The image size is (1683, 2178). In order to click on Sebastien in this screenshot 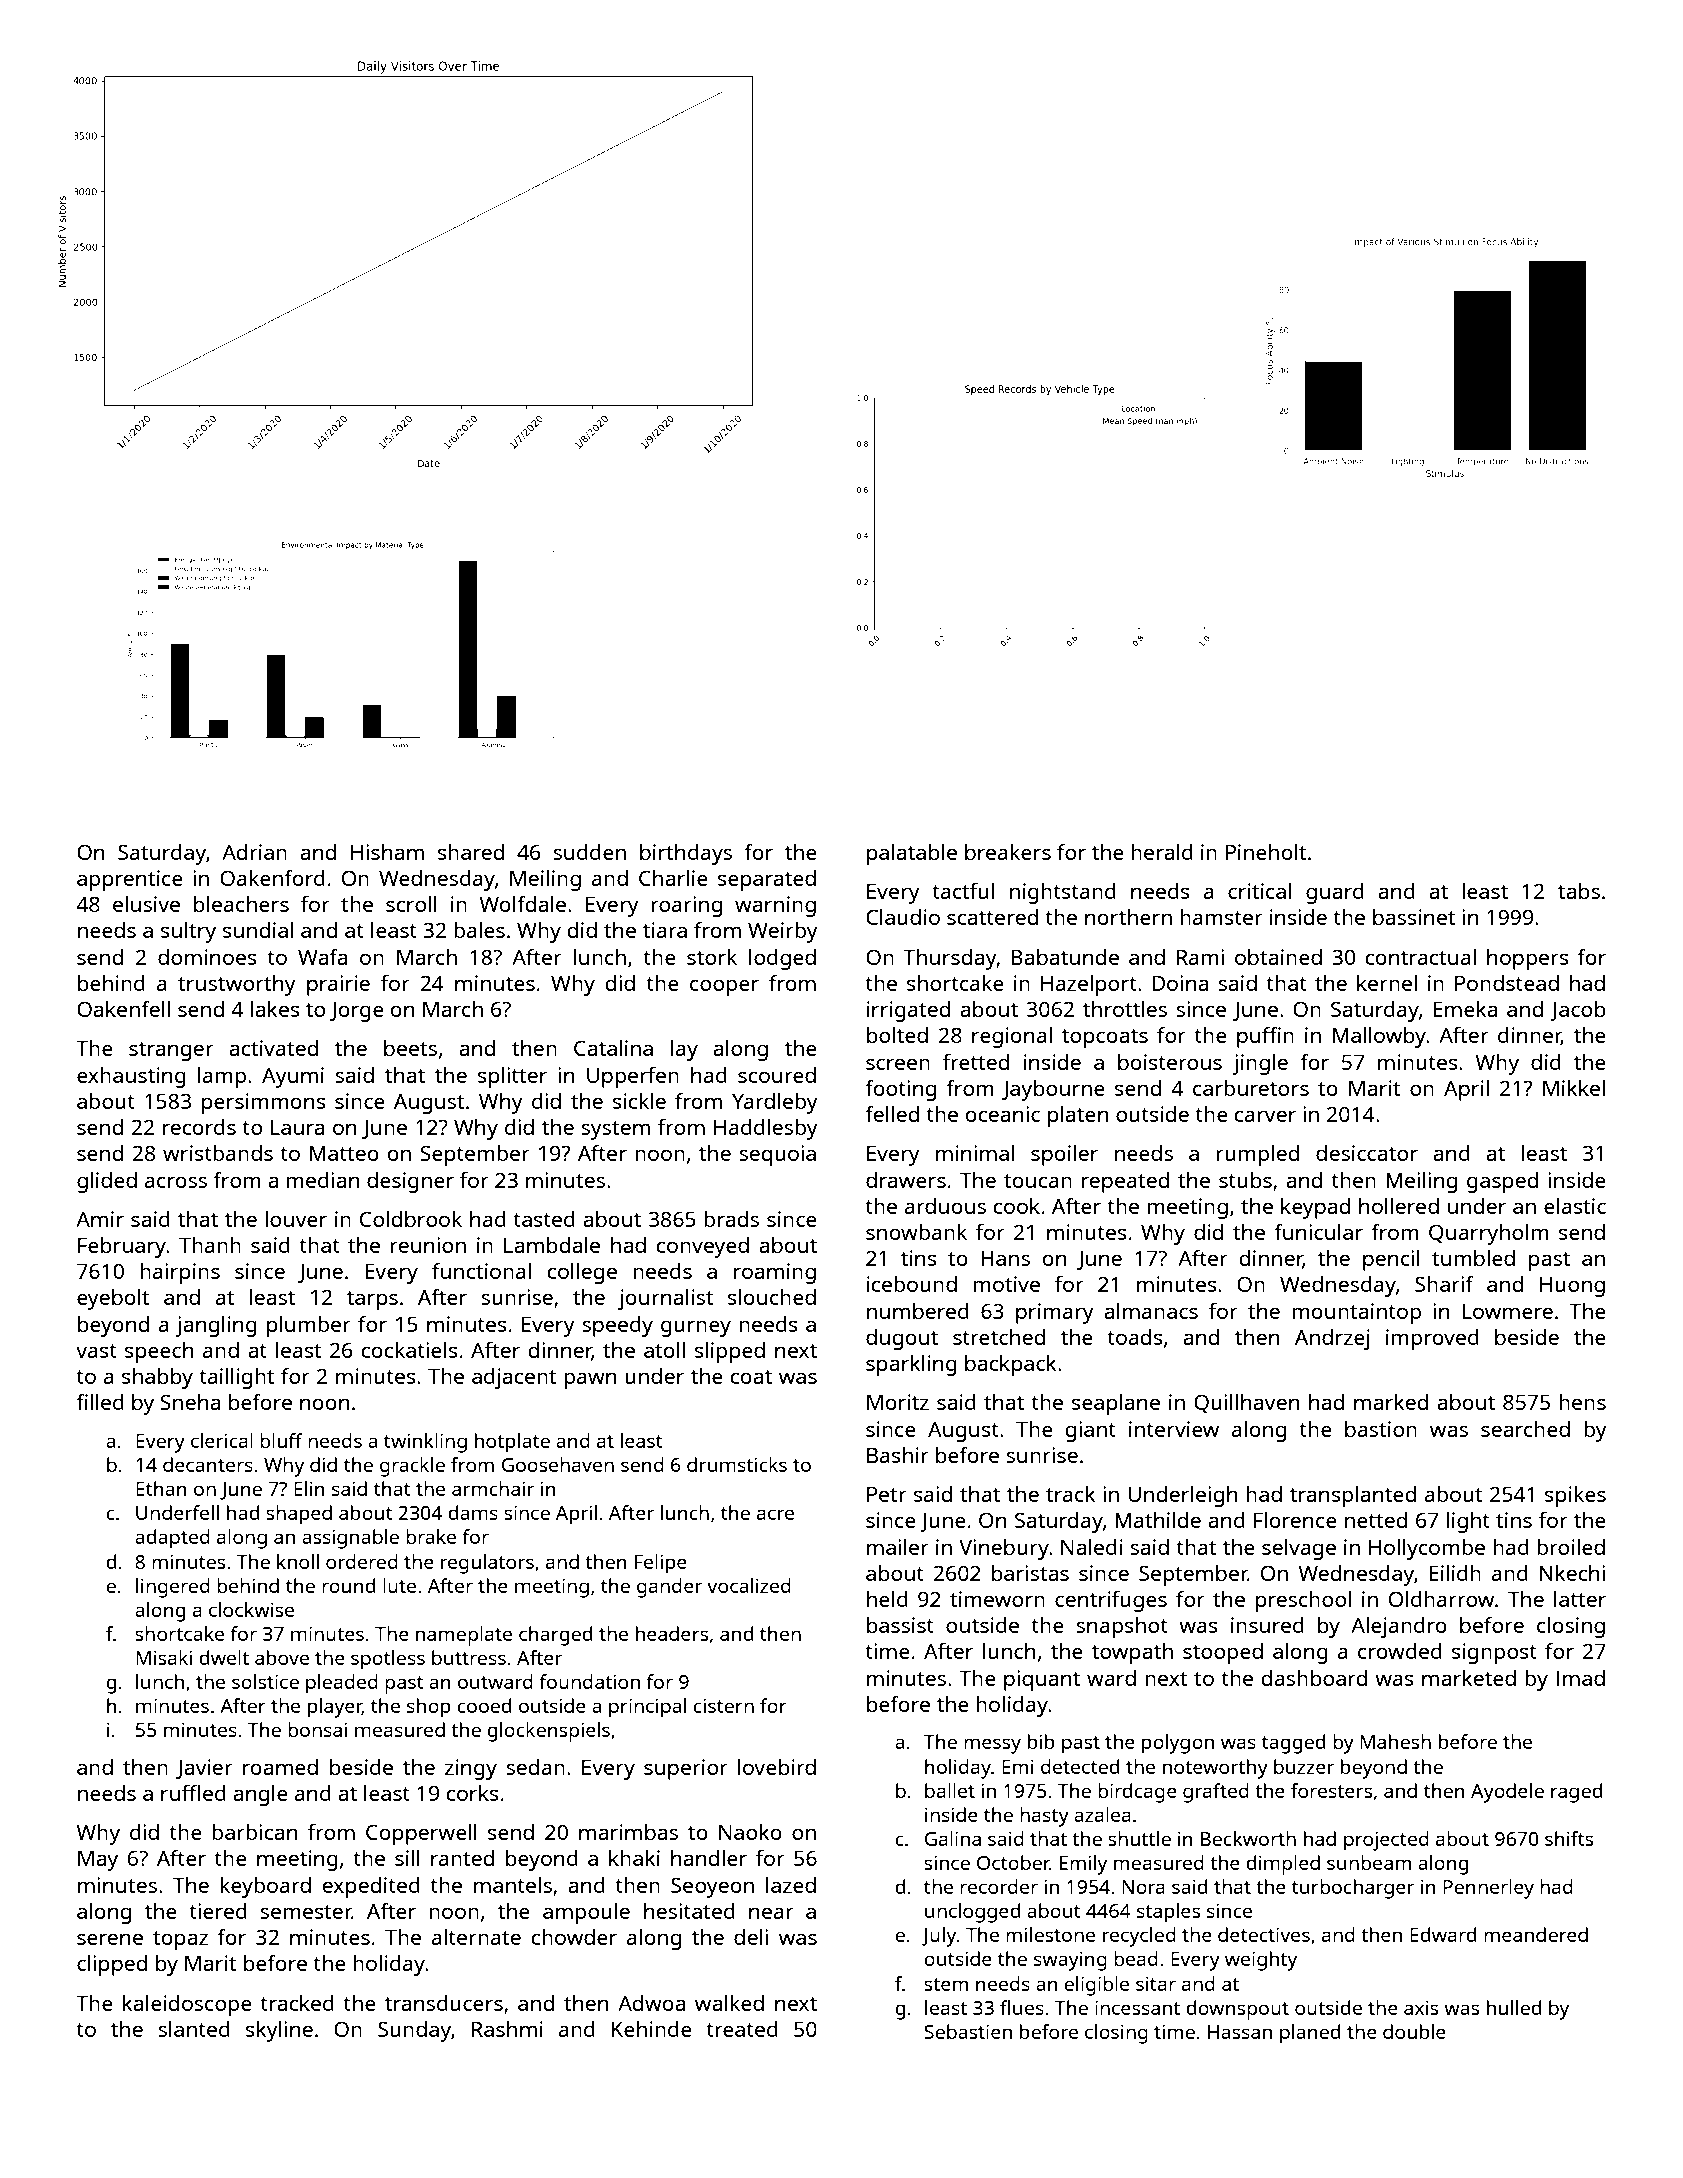, I will do `click(968, 2031)`.
